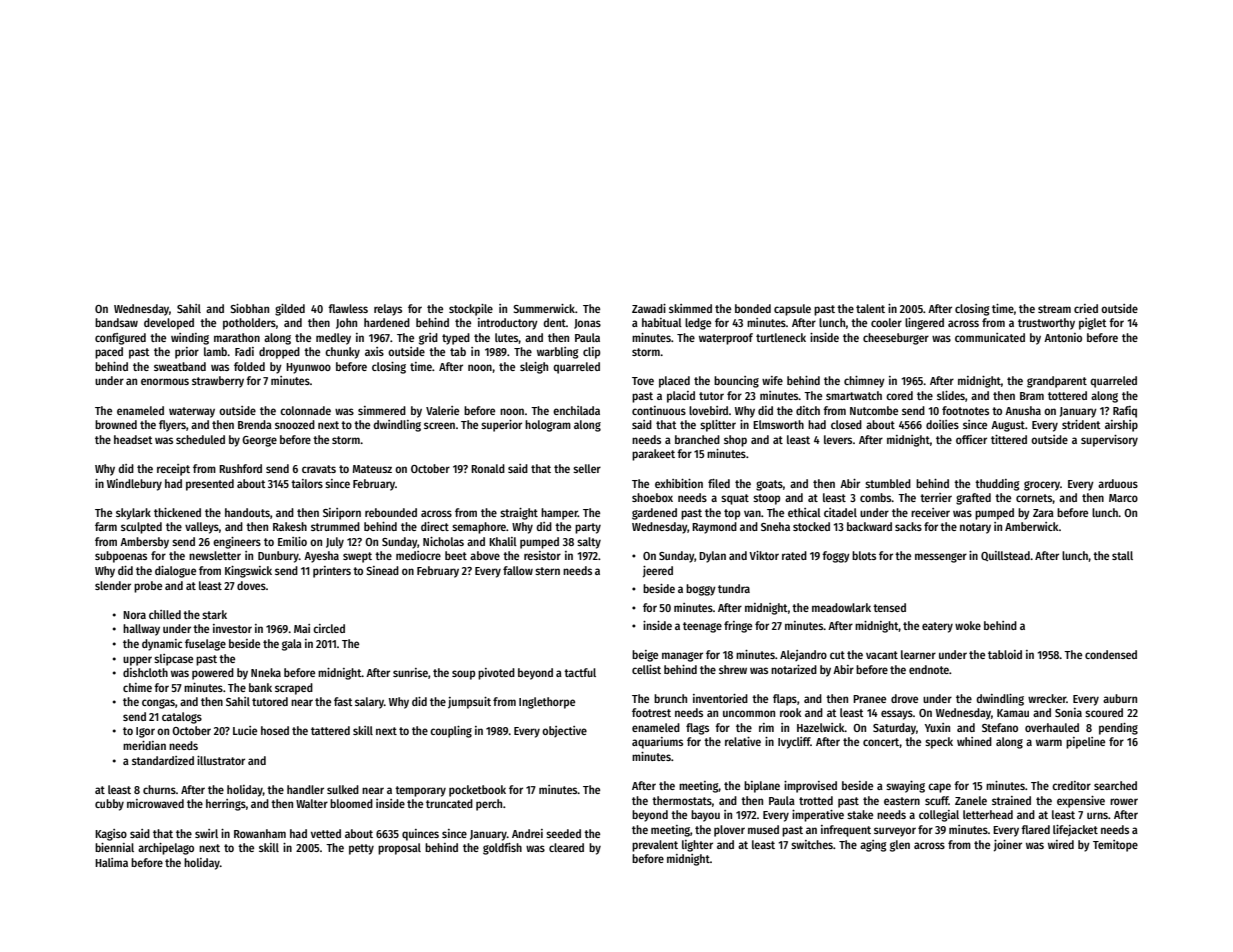 This screenshot has width=1233, height=952. I want to click on Antonio, so click(1063, 337).
